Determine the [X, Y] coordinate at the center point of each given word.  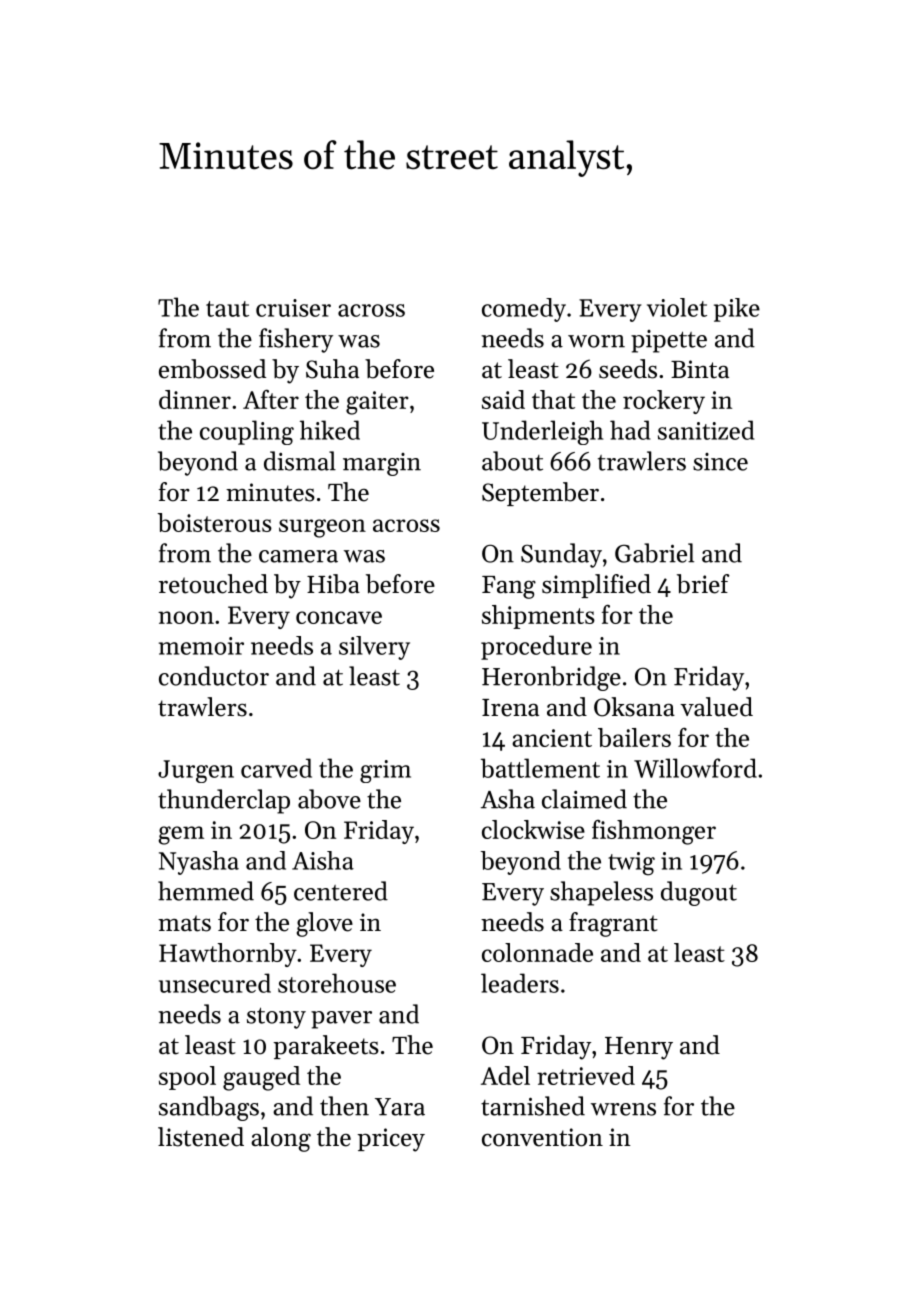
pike [737, 310]
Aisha [323, 860]
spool [187, 1078]
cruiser [293, 308]
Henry [639, 1048]
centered [341, 891]
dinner [195, 399]
